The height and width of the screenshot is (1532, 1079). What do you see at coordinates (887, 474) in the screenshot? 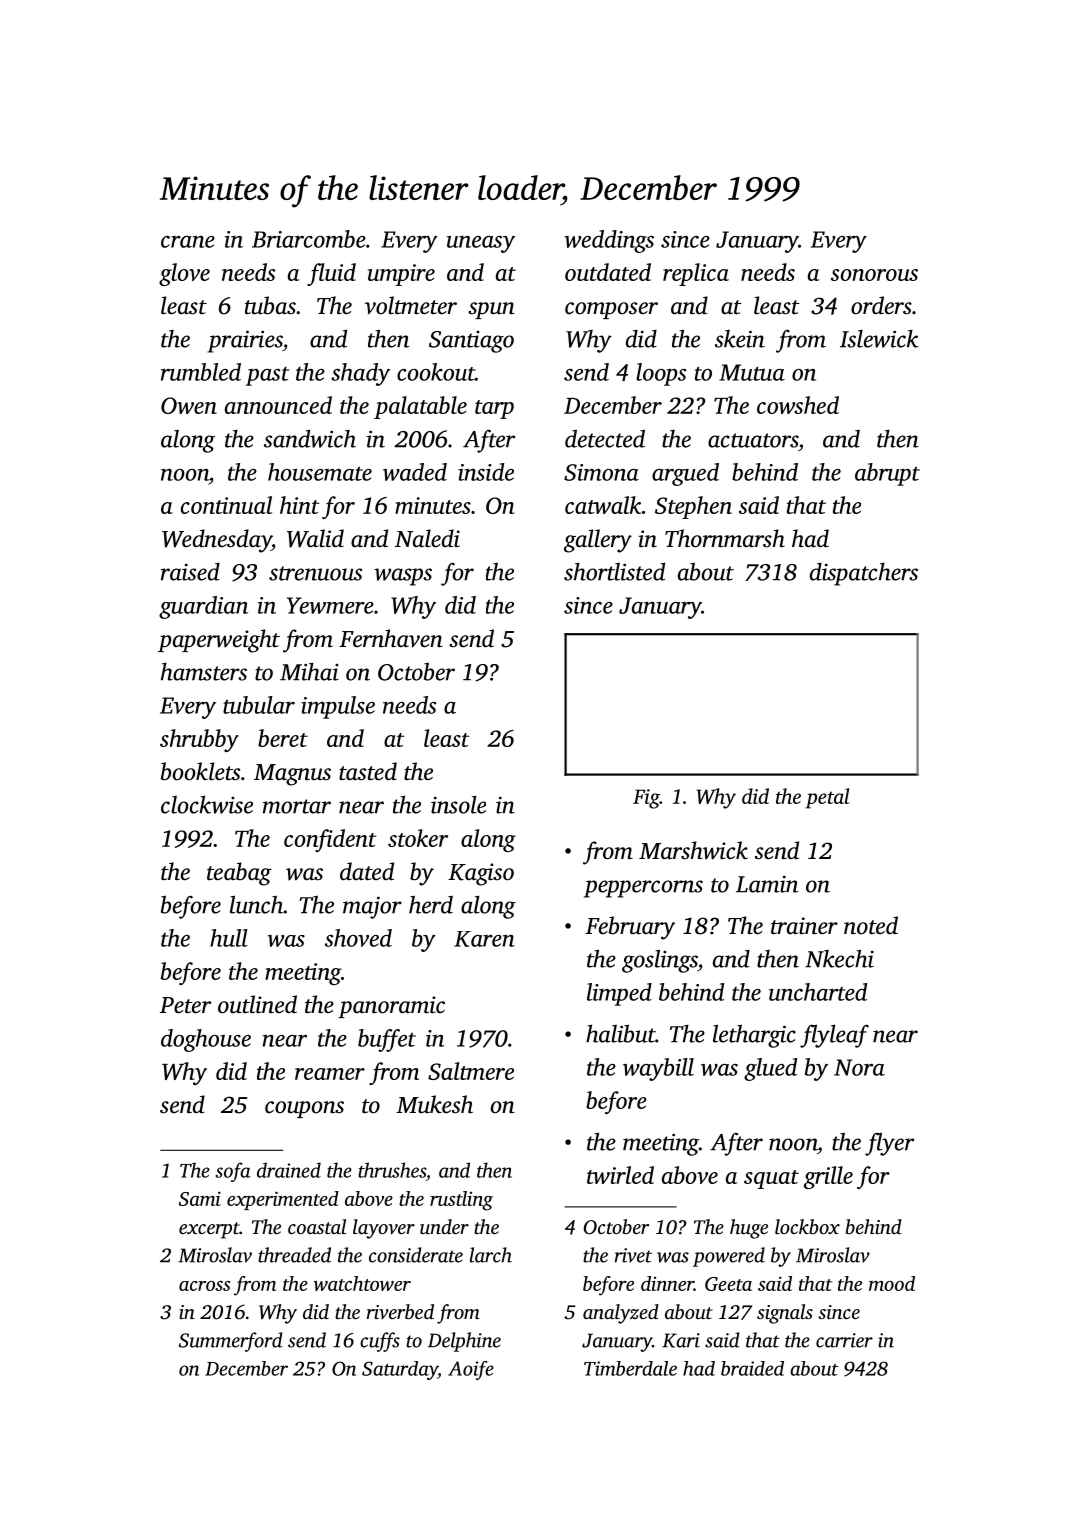
I see `abrupt` at bounding box center [887, 474].
